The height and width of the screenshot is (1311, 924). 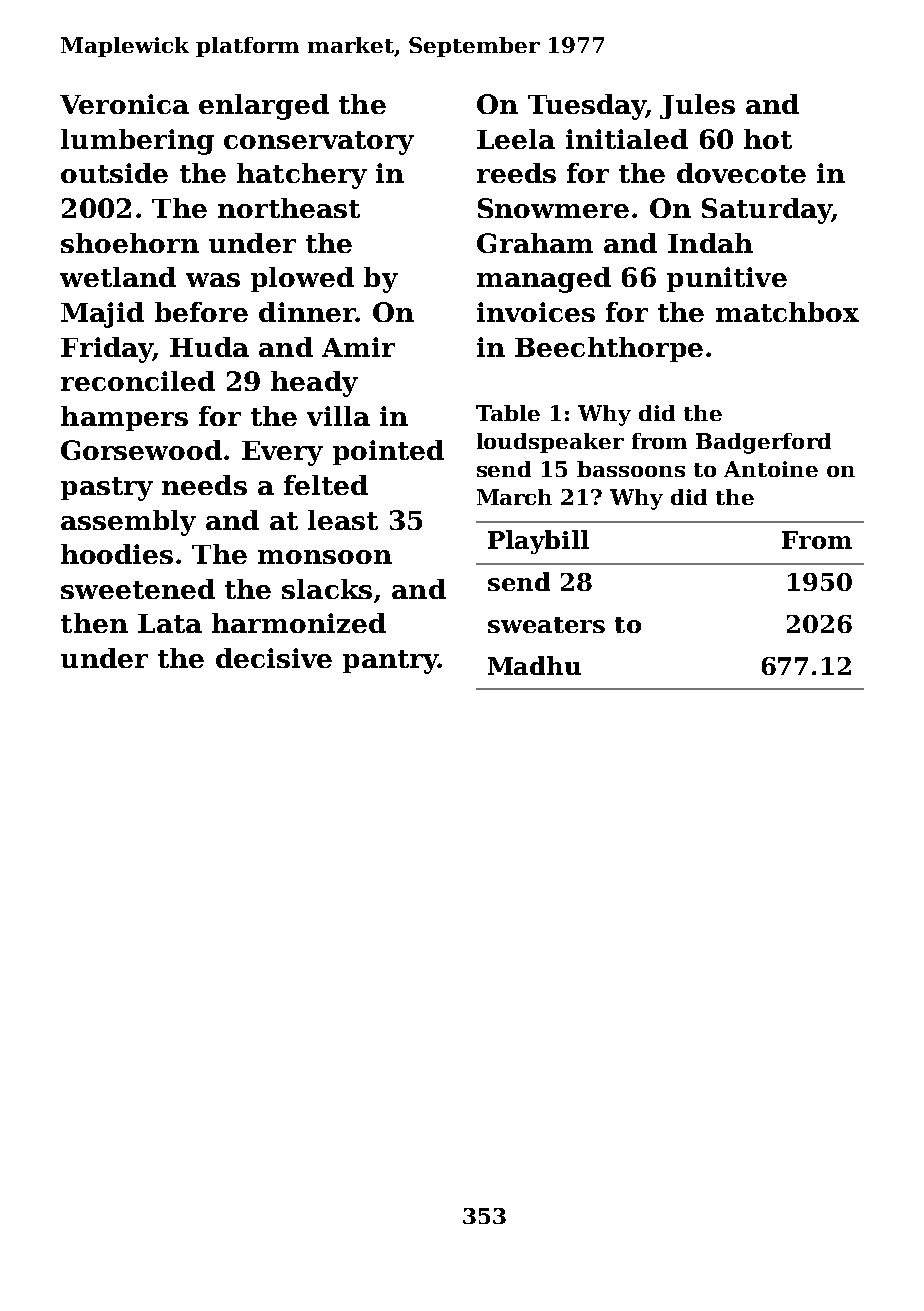 I want to click on Antoine, so click(x=771, y=469).
